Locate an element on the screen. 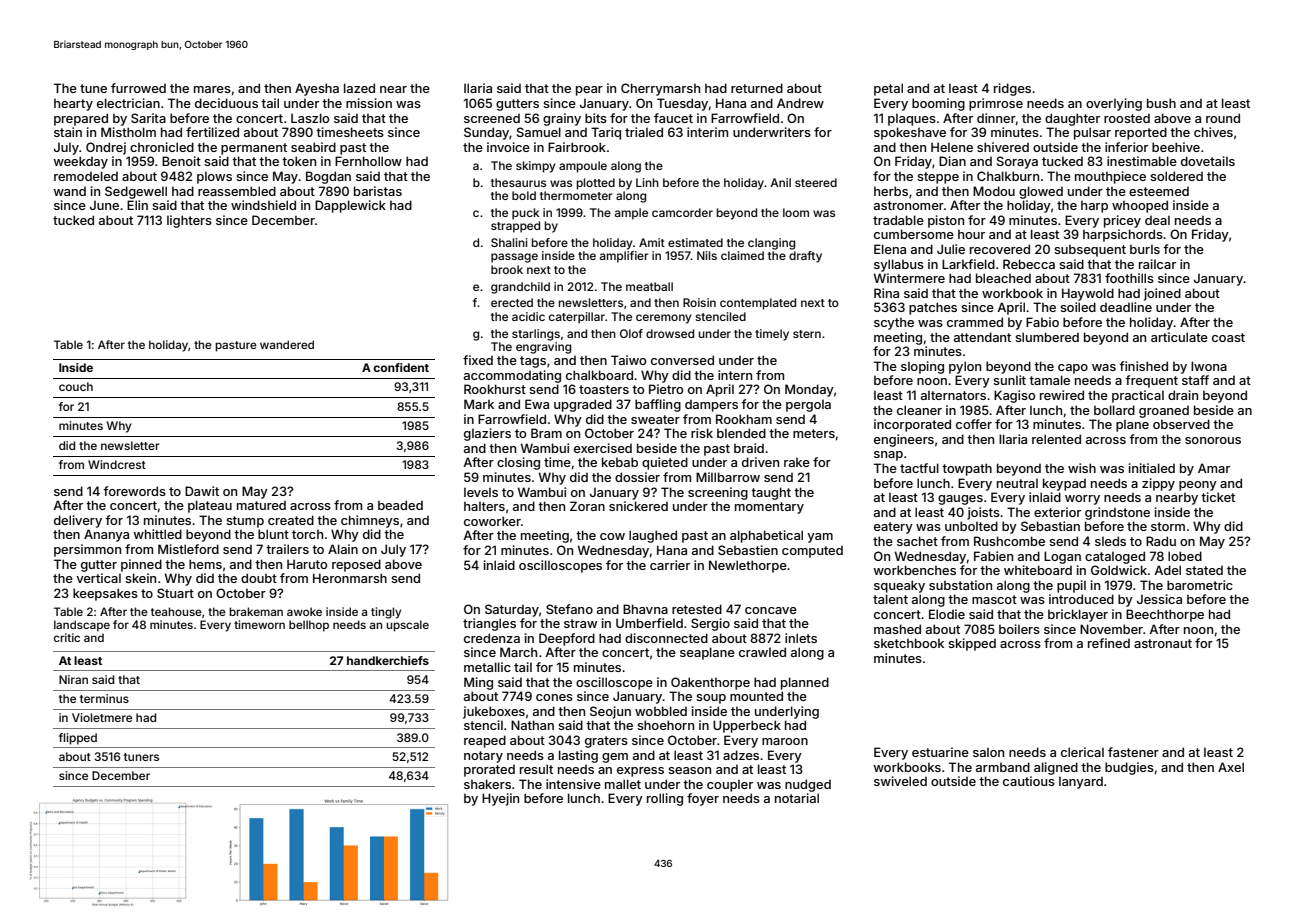 The height and width of the screenshot is (924, 1308). ample is located at coordinates (631, 214).
